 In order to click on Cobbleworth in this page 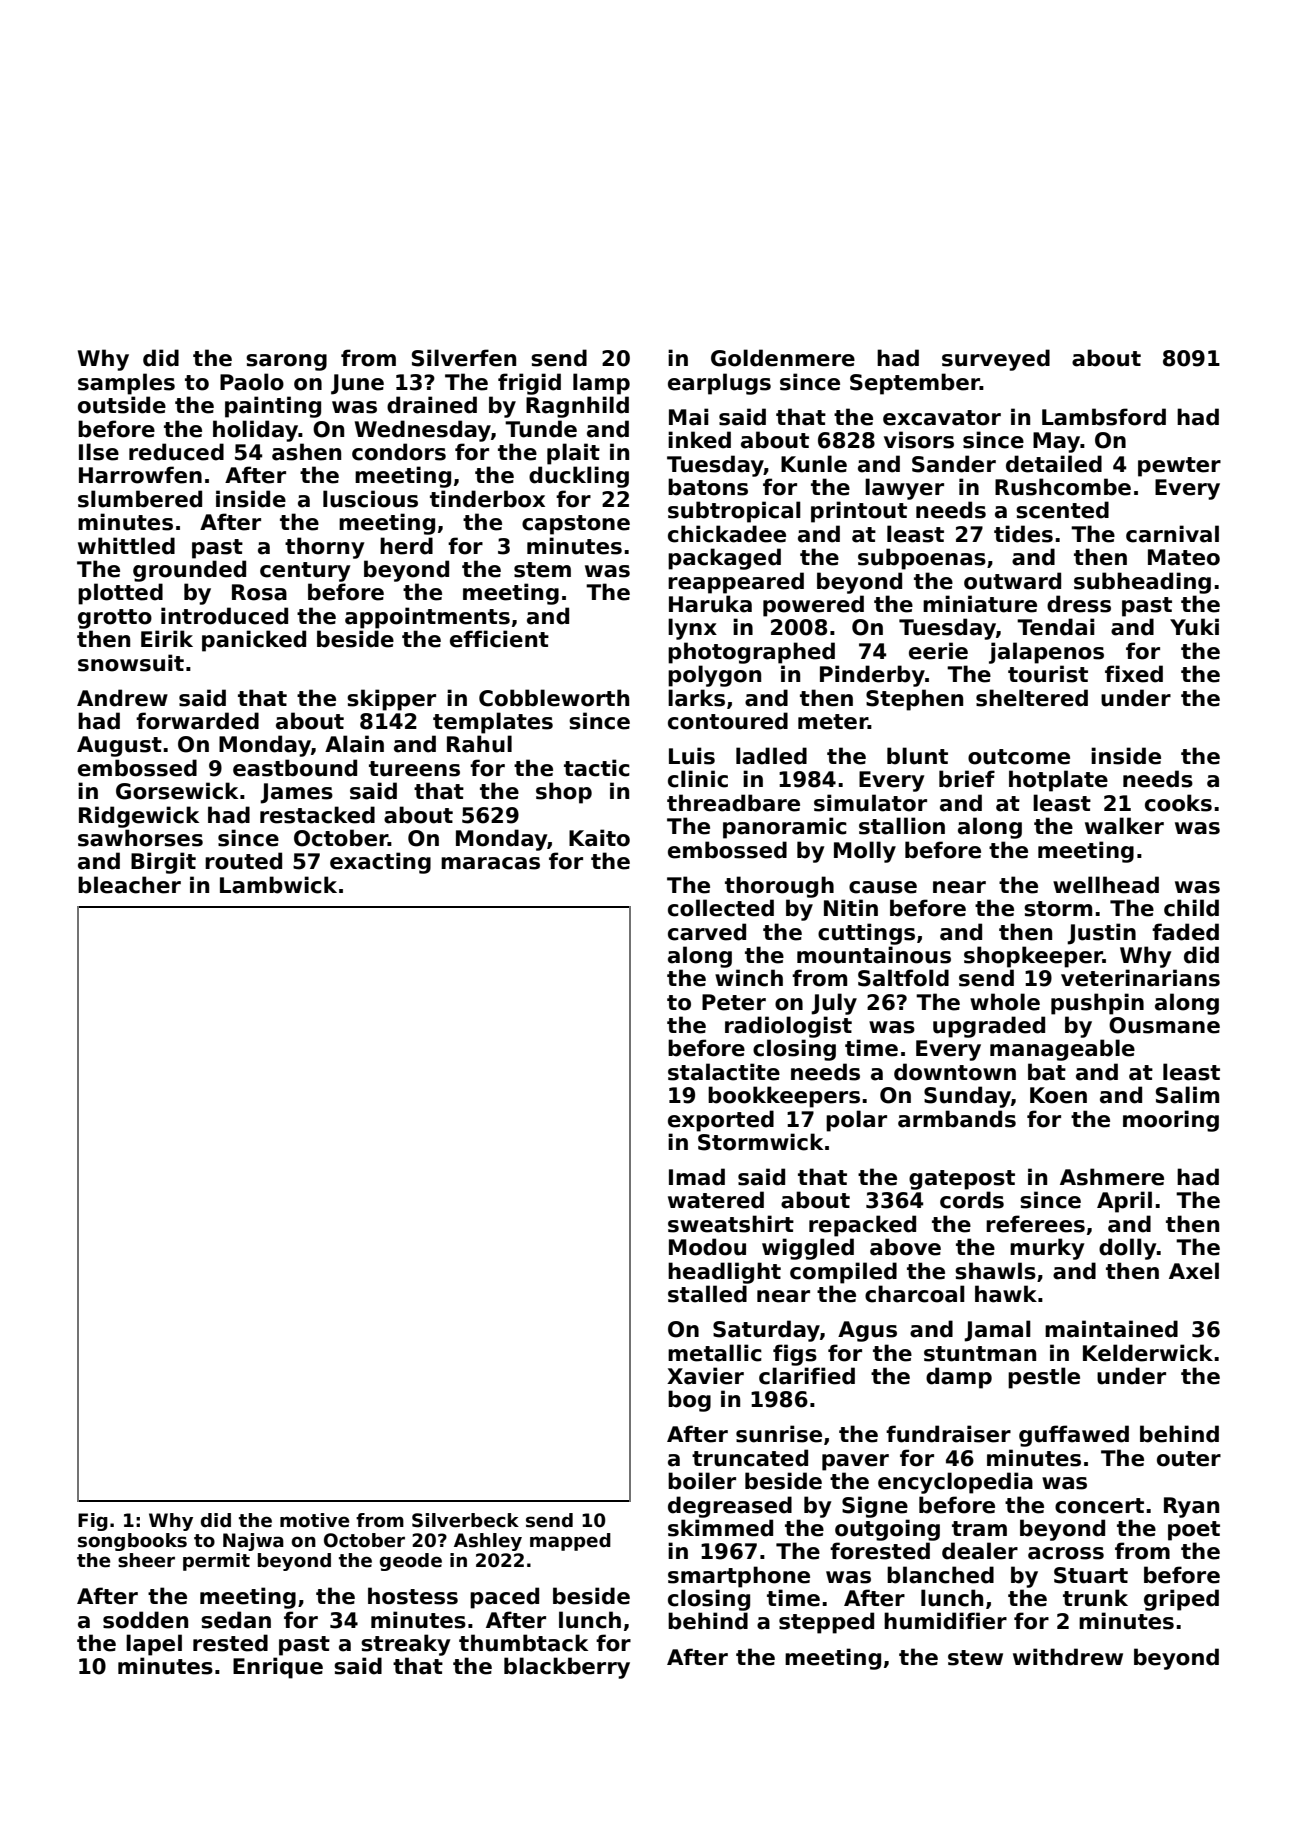, I will do `click(554, 698)`.
